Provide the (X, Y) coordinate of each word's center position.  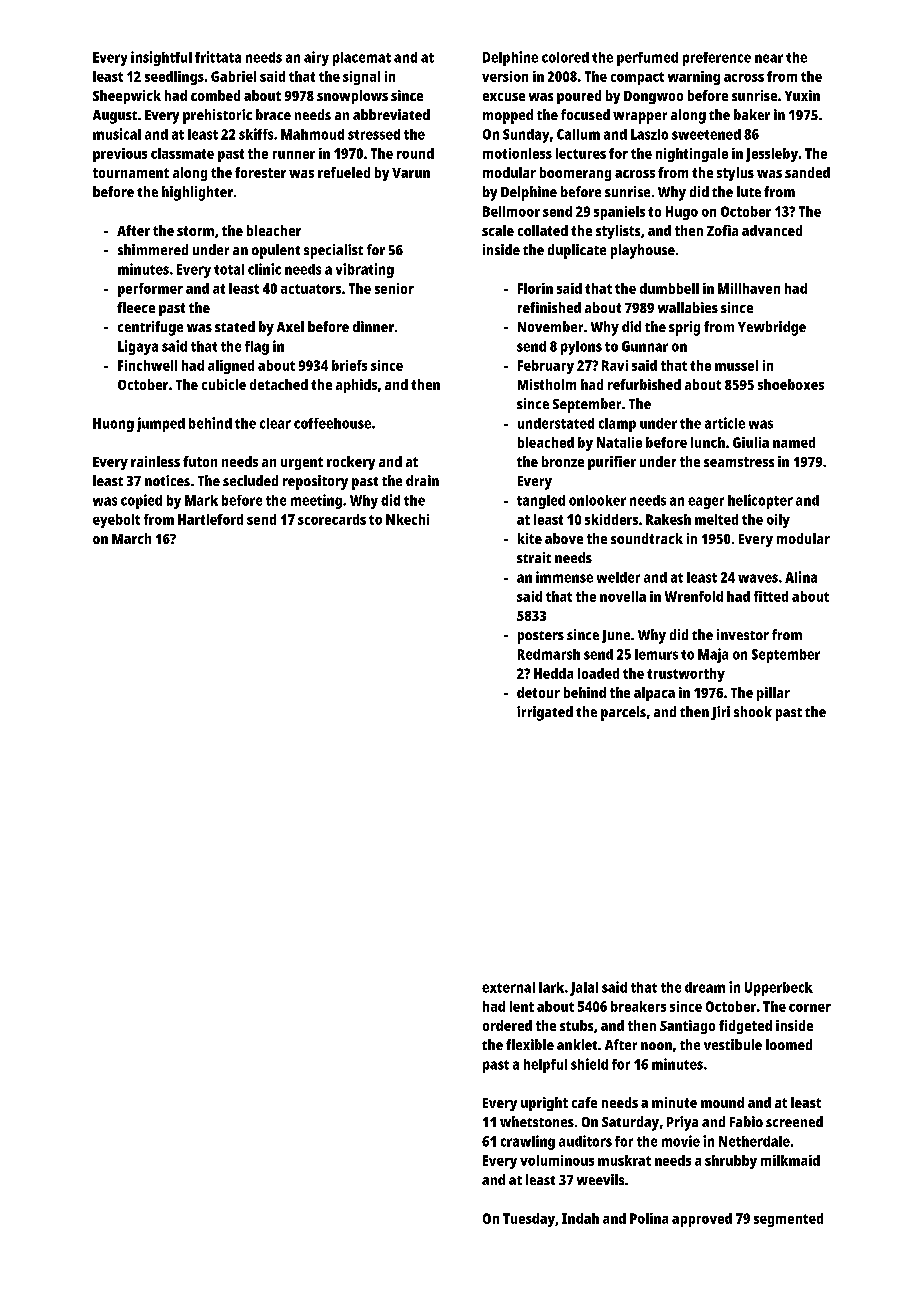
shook (753, 711)
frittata (218, 57)
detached (279, 384)
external (508, 987)
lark (551, 987)
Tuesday (529, 1220)
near (769, 58)
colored (565, 57)
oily (778, 521)
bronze (563, 461)
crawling (528, 1142)
